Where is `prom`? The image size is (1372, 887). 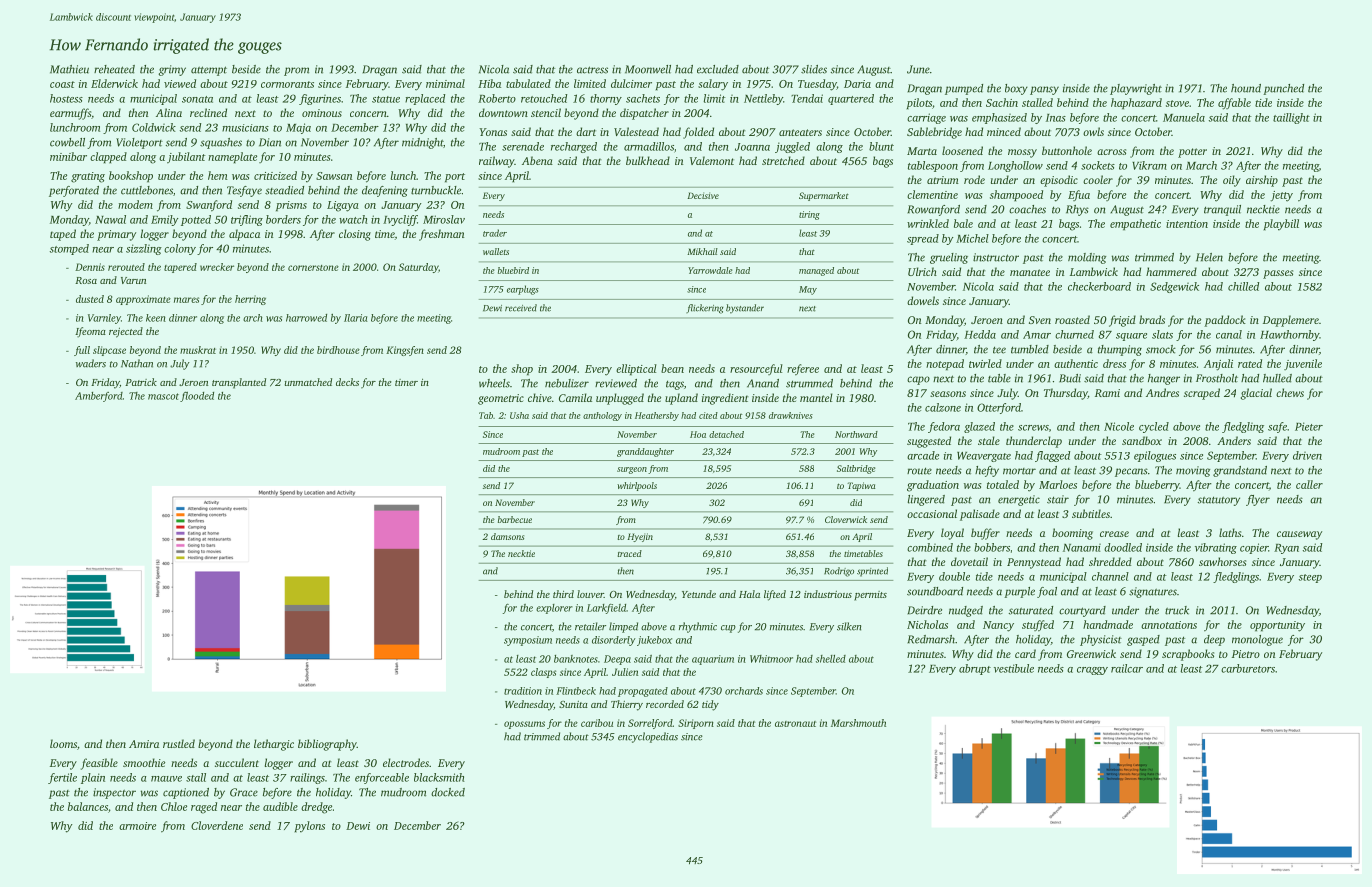
prom is located at coordinates (296, 71).
